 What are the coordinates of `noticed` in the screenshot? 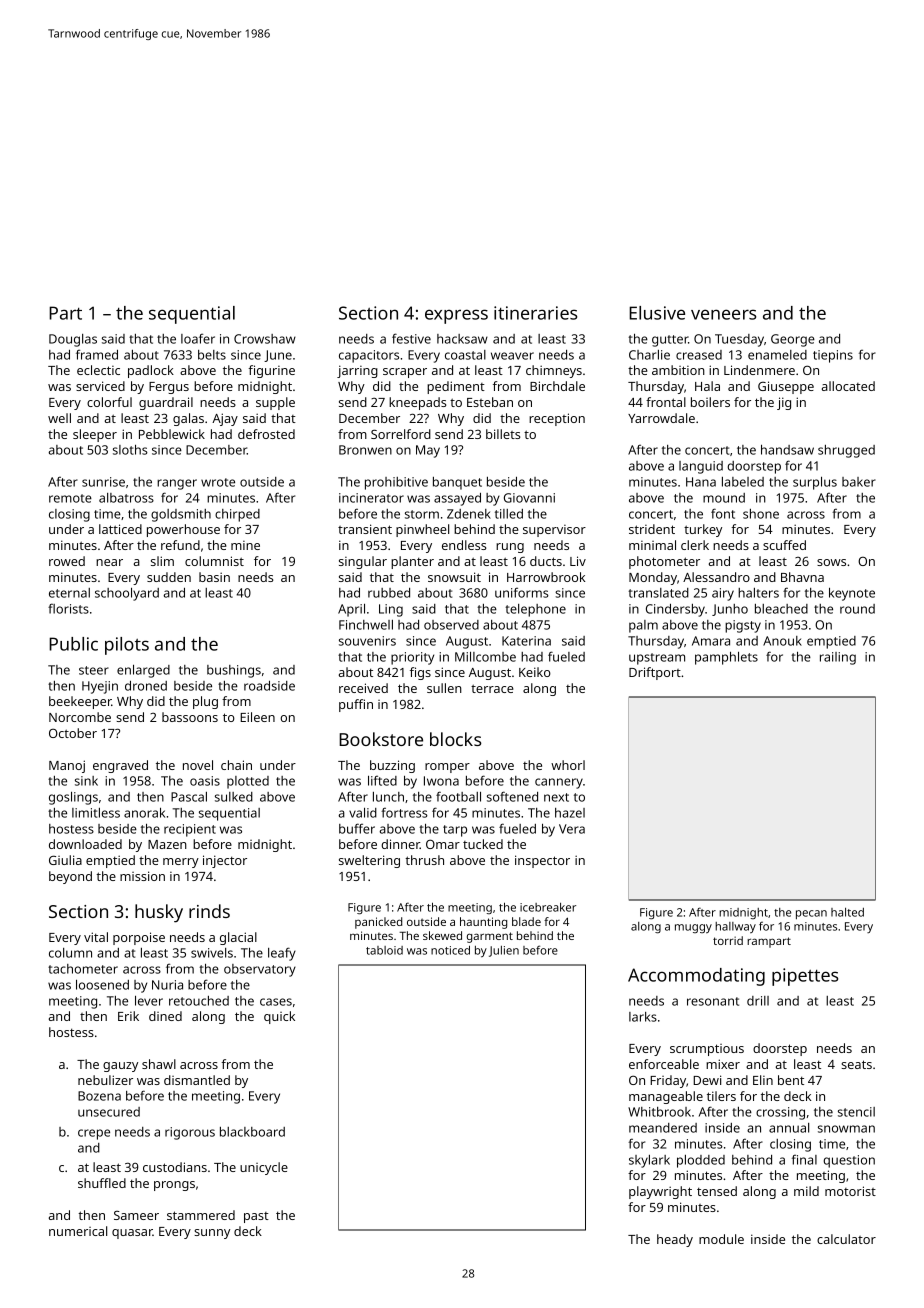 It's located at (450, 950).
